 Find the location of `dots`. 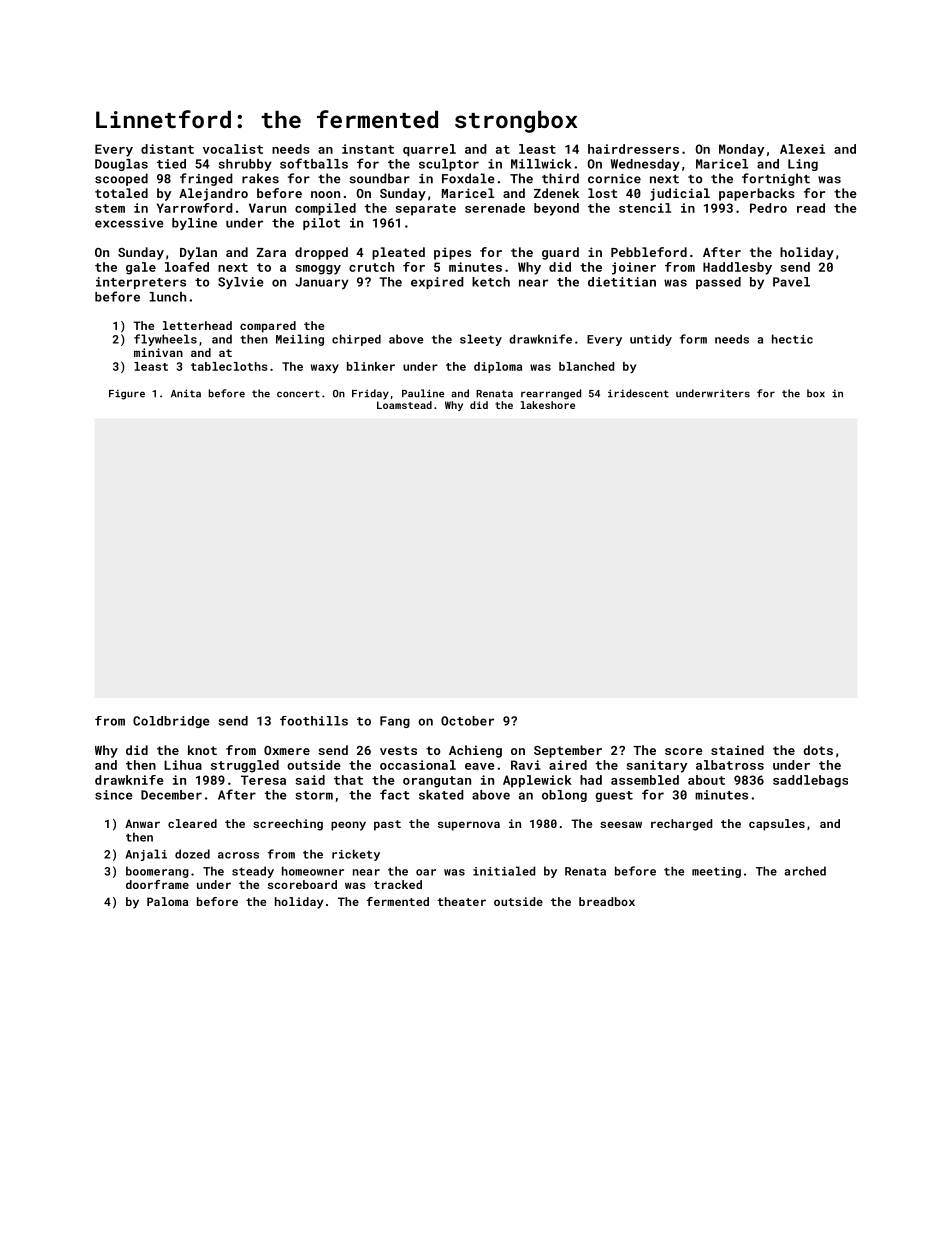

dots is located at coordinates (818, 750).
